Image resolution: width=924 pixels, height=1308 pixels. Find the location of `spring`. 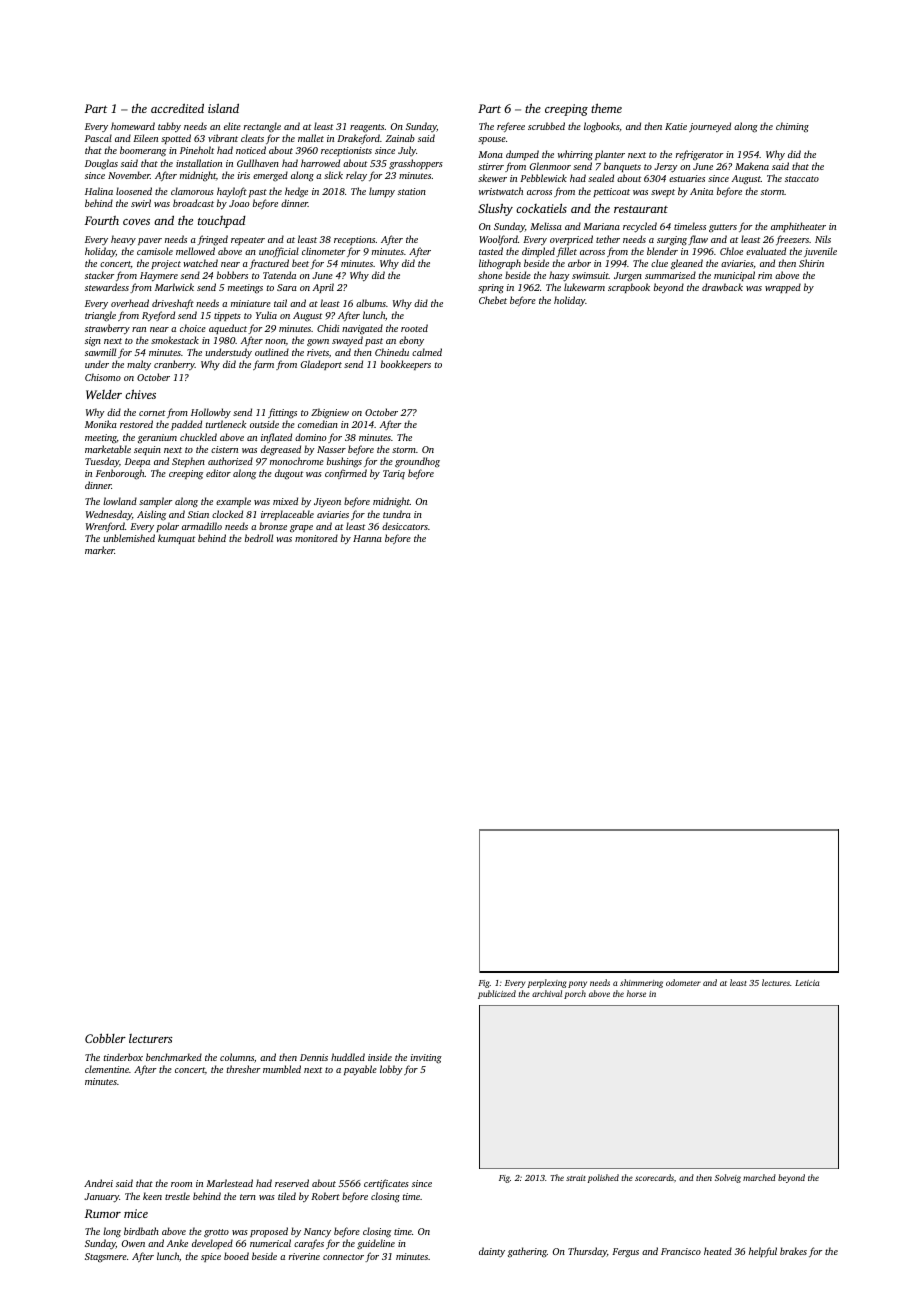

spring is located at coordinates (491, 289).
